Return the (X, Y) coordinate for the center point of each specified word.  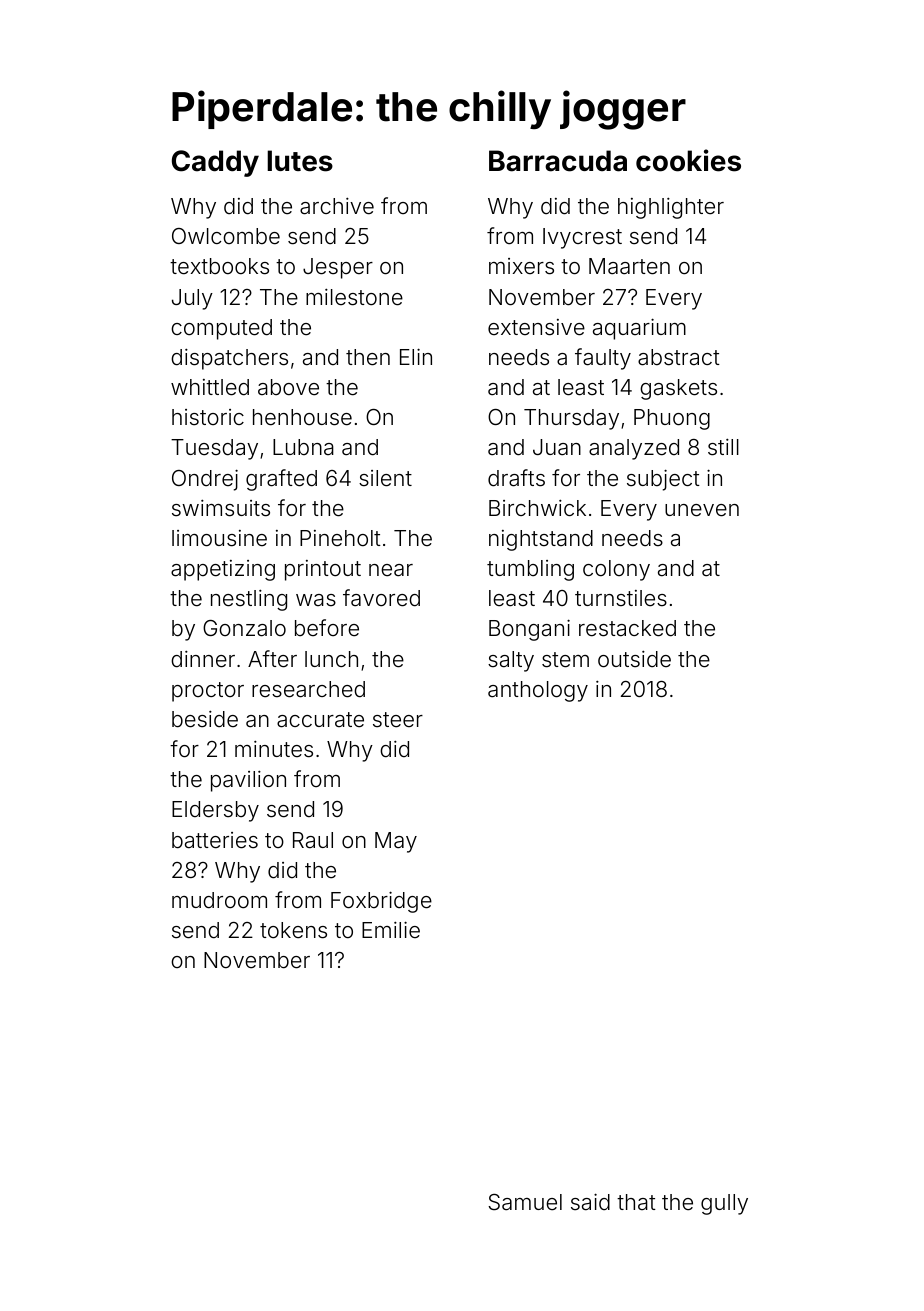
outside (634, 659)
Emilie (391, 929)
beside (205, 719)
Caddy (215, 163)
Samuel (525, 1202)
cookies (688, 160)
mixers (521, 266)
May (396, 842)
